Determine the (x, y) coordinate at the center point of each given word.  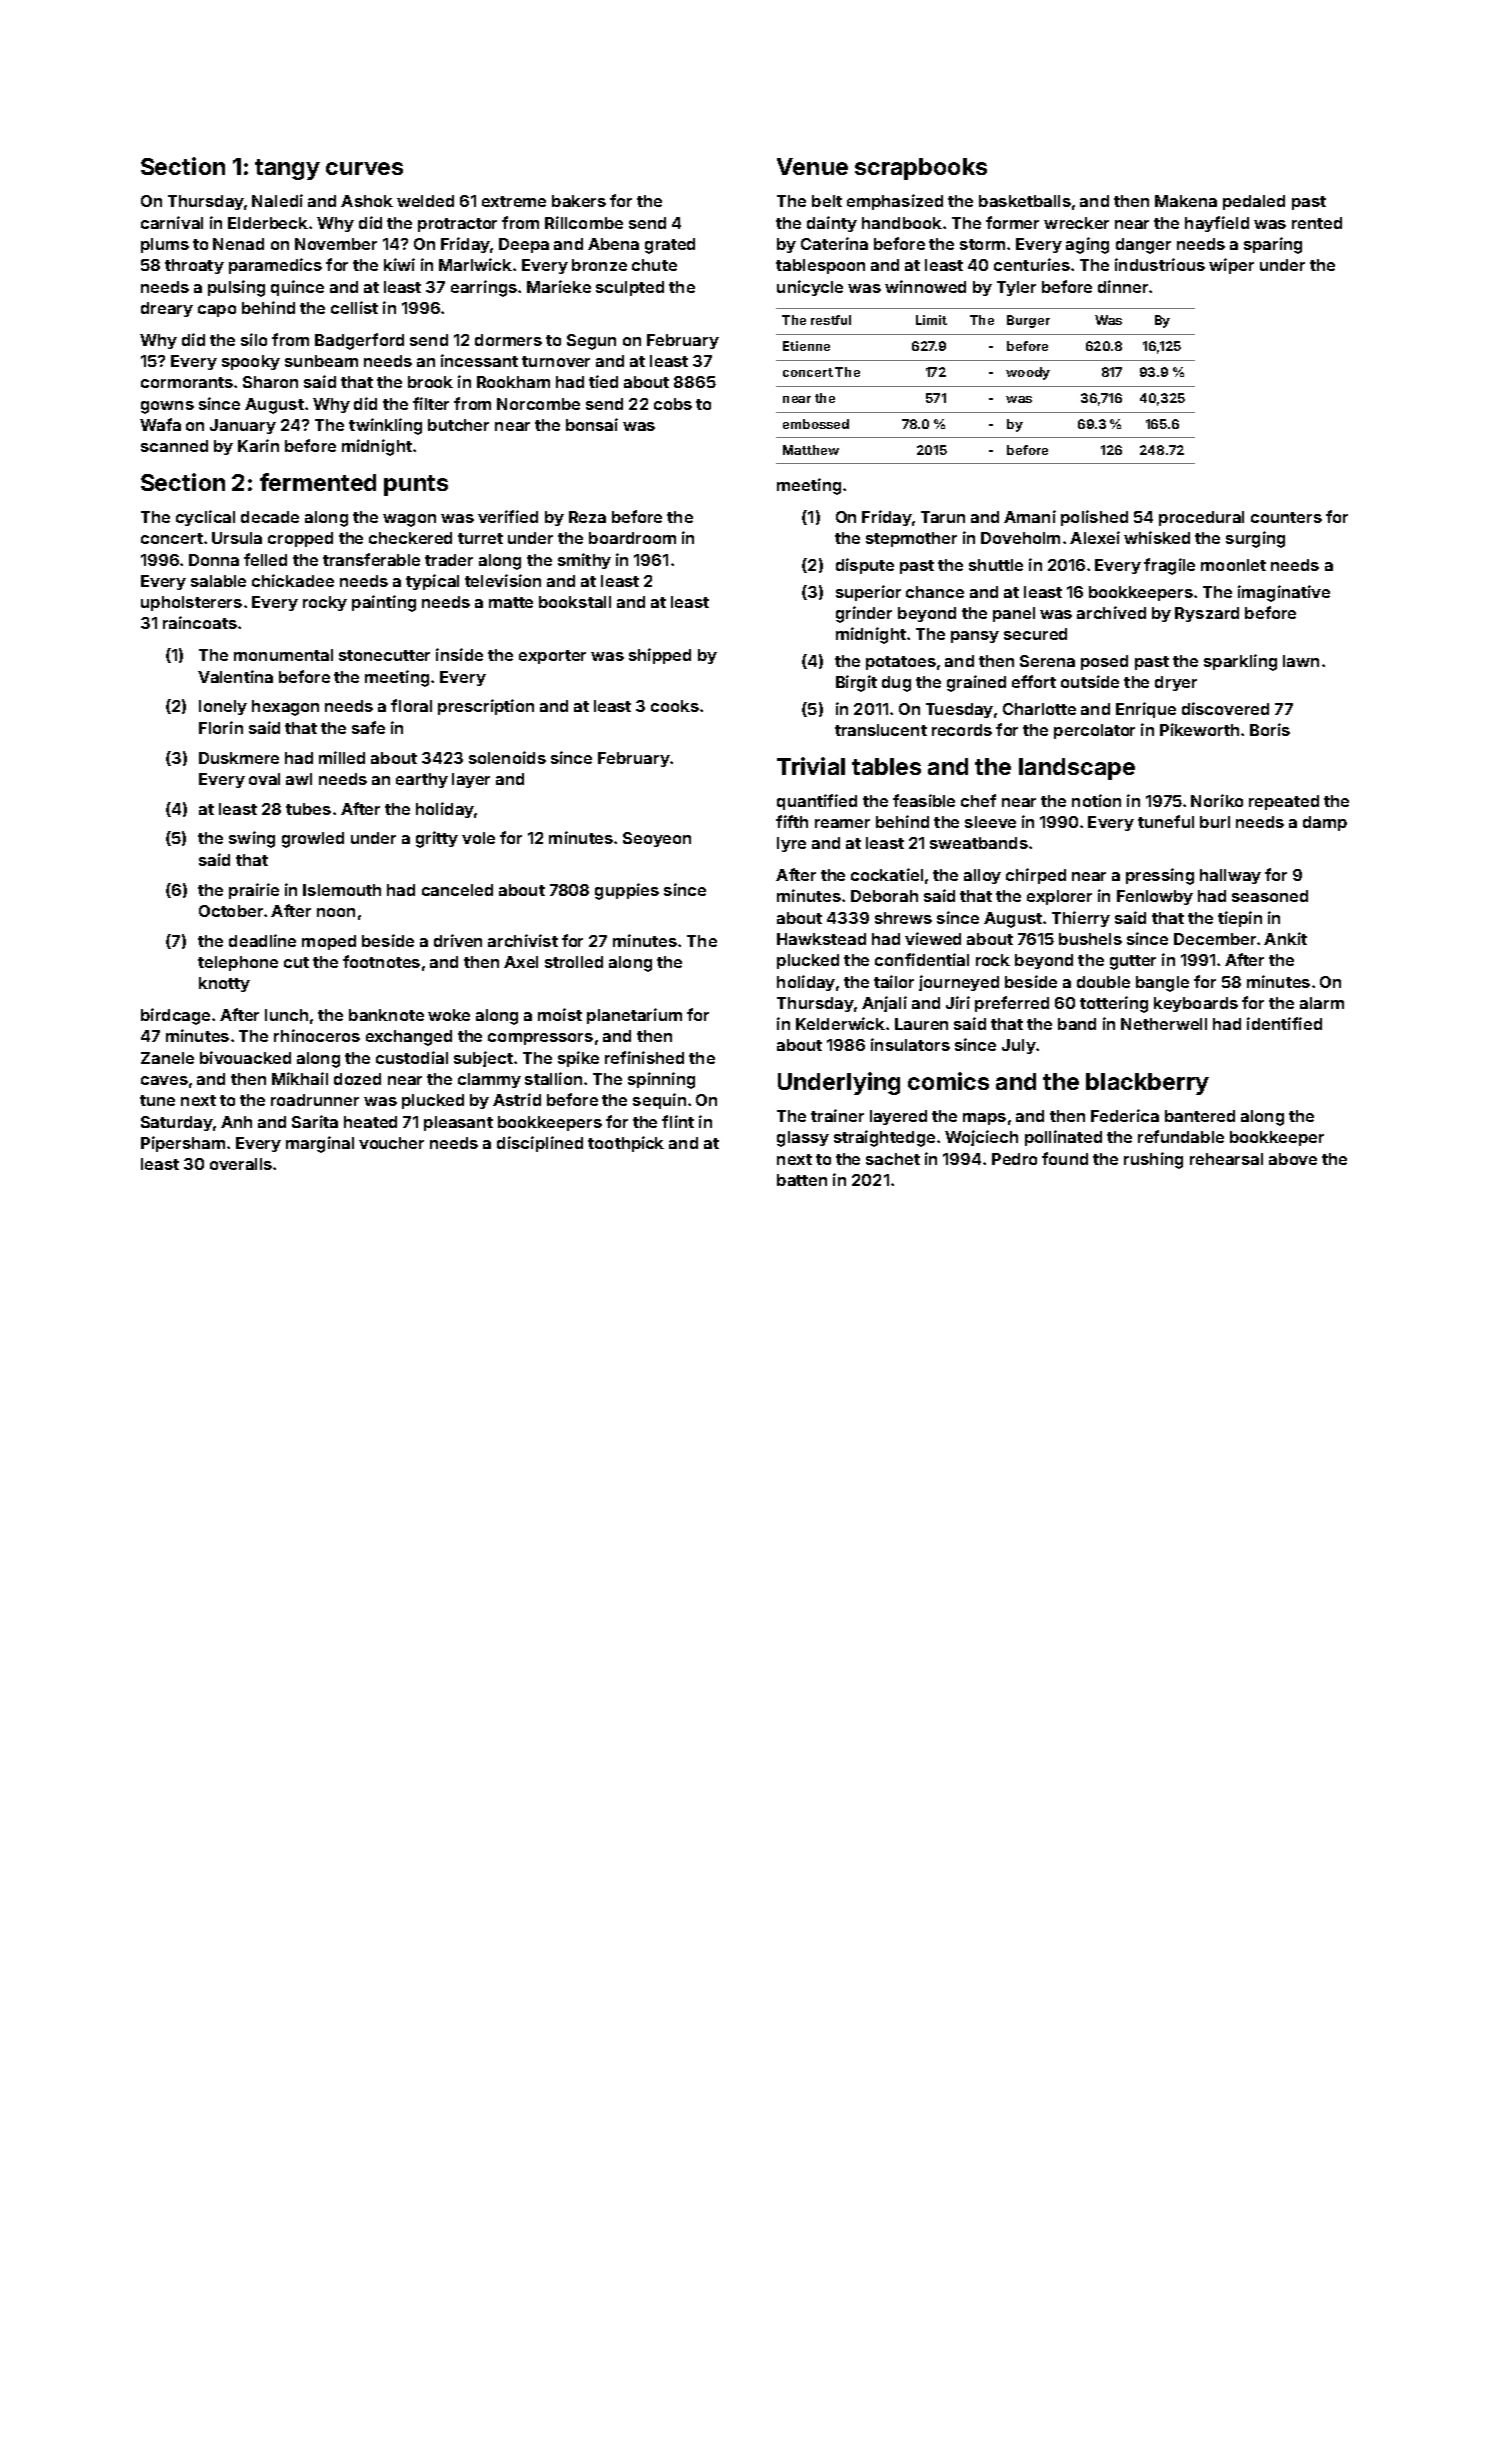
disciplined (540, 1144)
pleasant (458, 1123)
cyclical (205, 518)
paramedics (275, 266)
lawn (1301, 661)
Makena (1186, 201)
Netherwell (1164, 1024)
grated (670, 246)
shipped (660, 656)
